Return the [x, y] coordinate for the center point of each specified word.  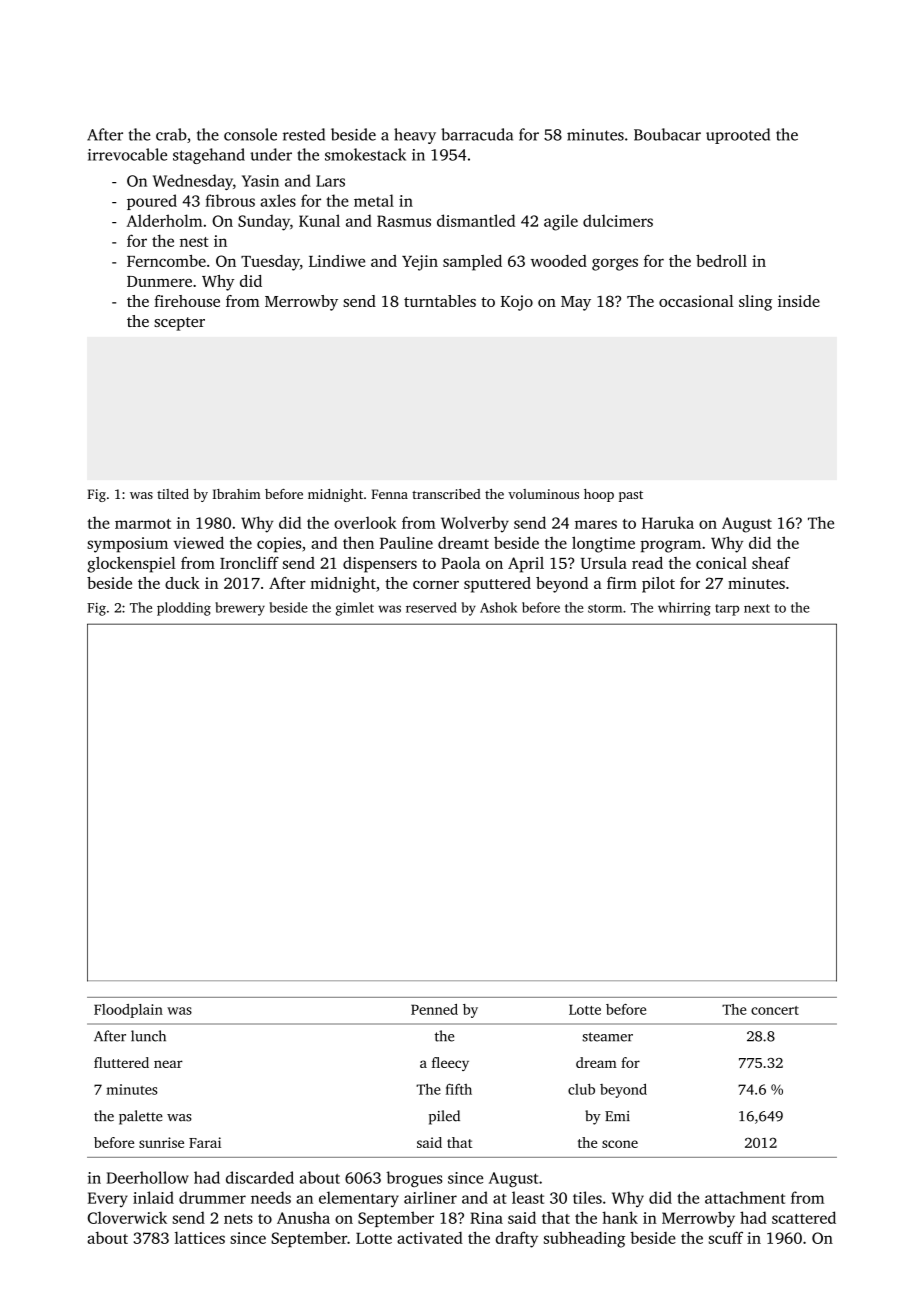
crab [171, 134]
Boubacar [667, 134]
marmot [143, 524]
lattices [200, 1238]
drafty [517, 1239]
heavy [415, 136]
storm [605, 608]
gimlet [355, 609]
